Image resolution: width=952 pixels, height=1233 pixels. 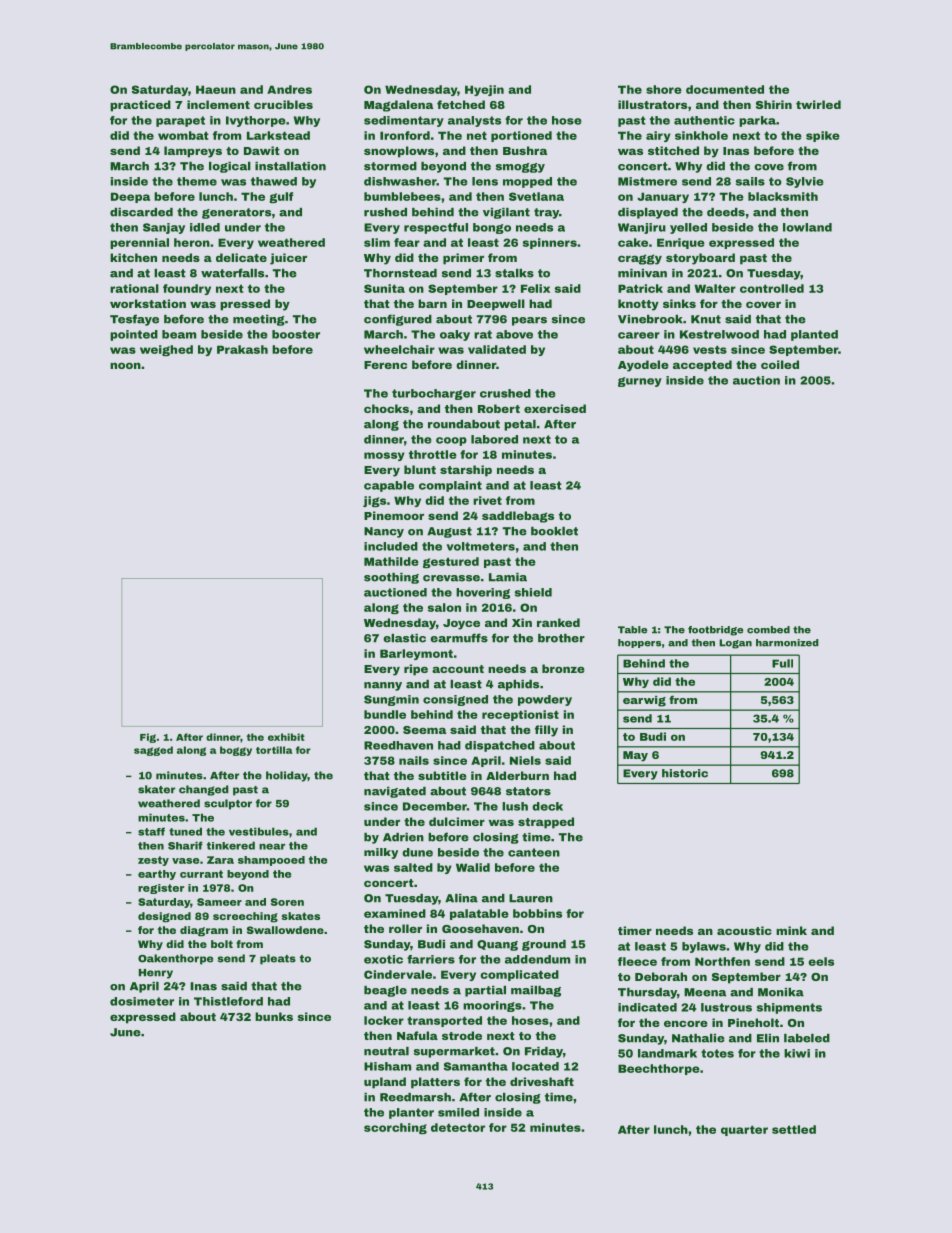 What do you see at coordinates (153, 751) in the screenshot?
I see `sagged` at bounding box center [153, 751].
